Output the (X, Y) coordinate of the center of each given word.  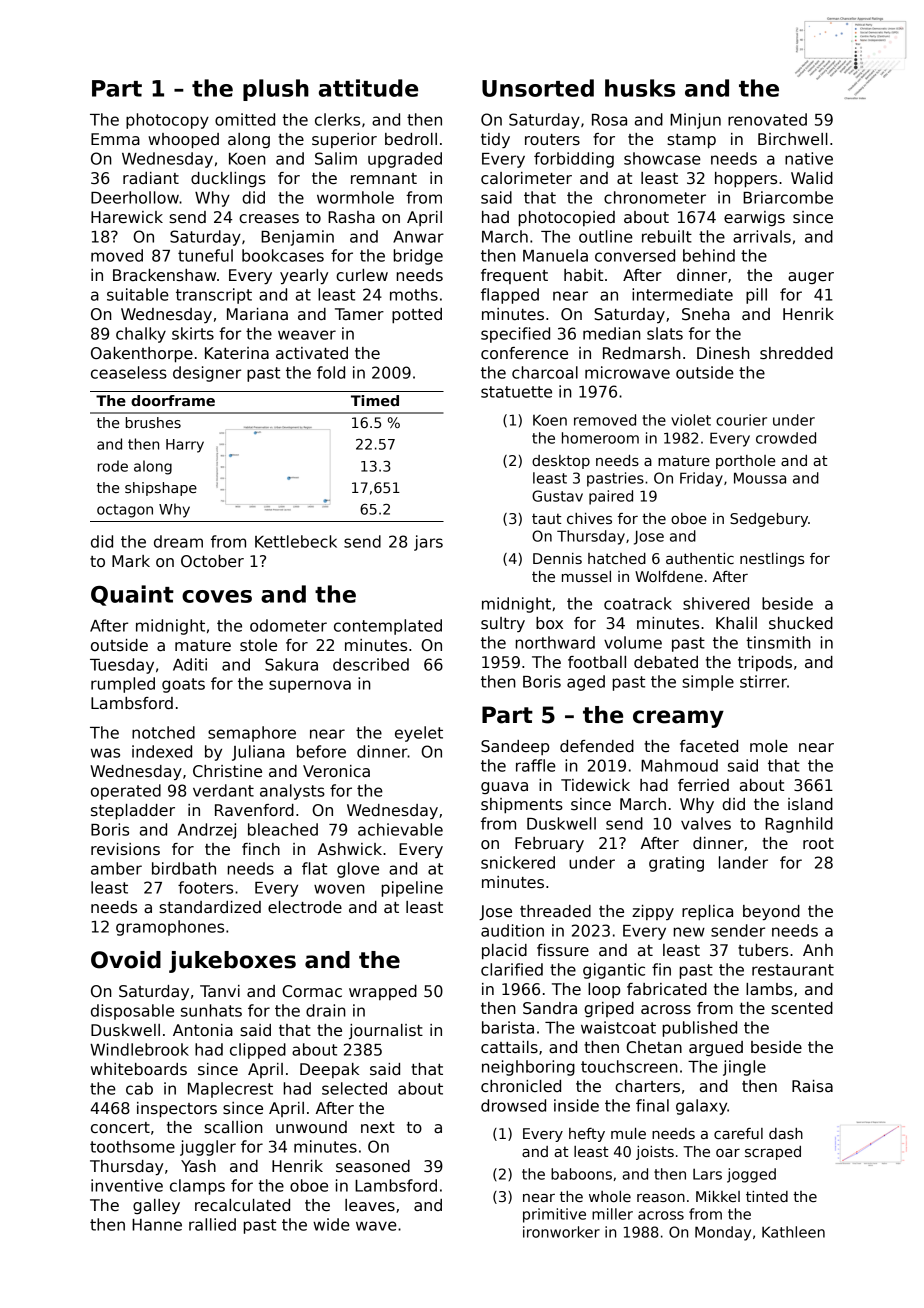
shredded (796, 353)
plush (276, 90)
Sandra (550, 1008)
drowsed (513, 1105)
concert (120, 1128)
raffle (536, 765)
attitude (368, 88)
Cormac (312, 991)
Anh (818, 950)
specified (515, 335)
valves (706, 823)
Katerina (237, 353)
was (105, 753)
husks (640, 88)
